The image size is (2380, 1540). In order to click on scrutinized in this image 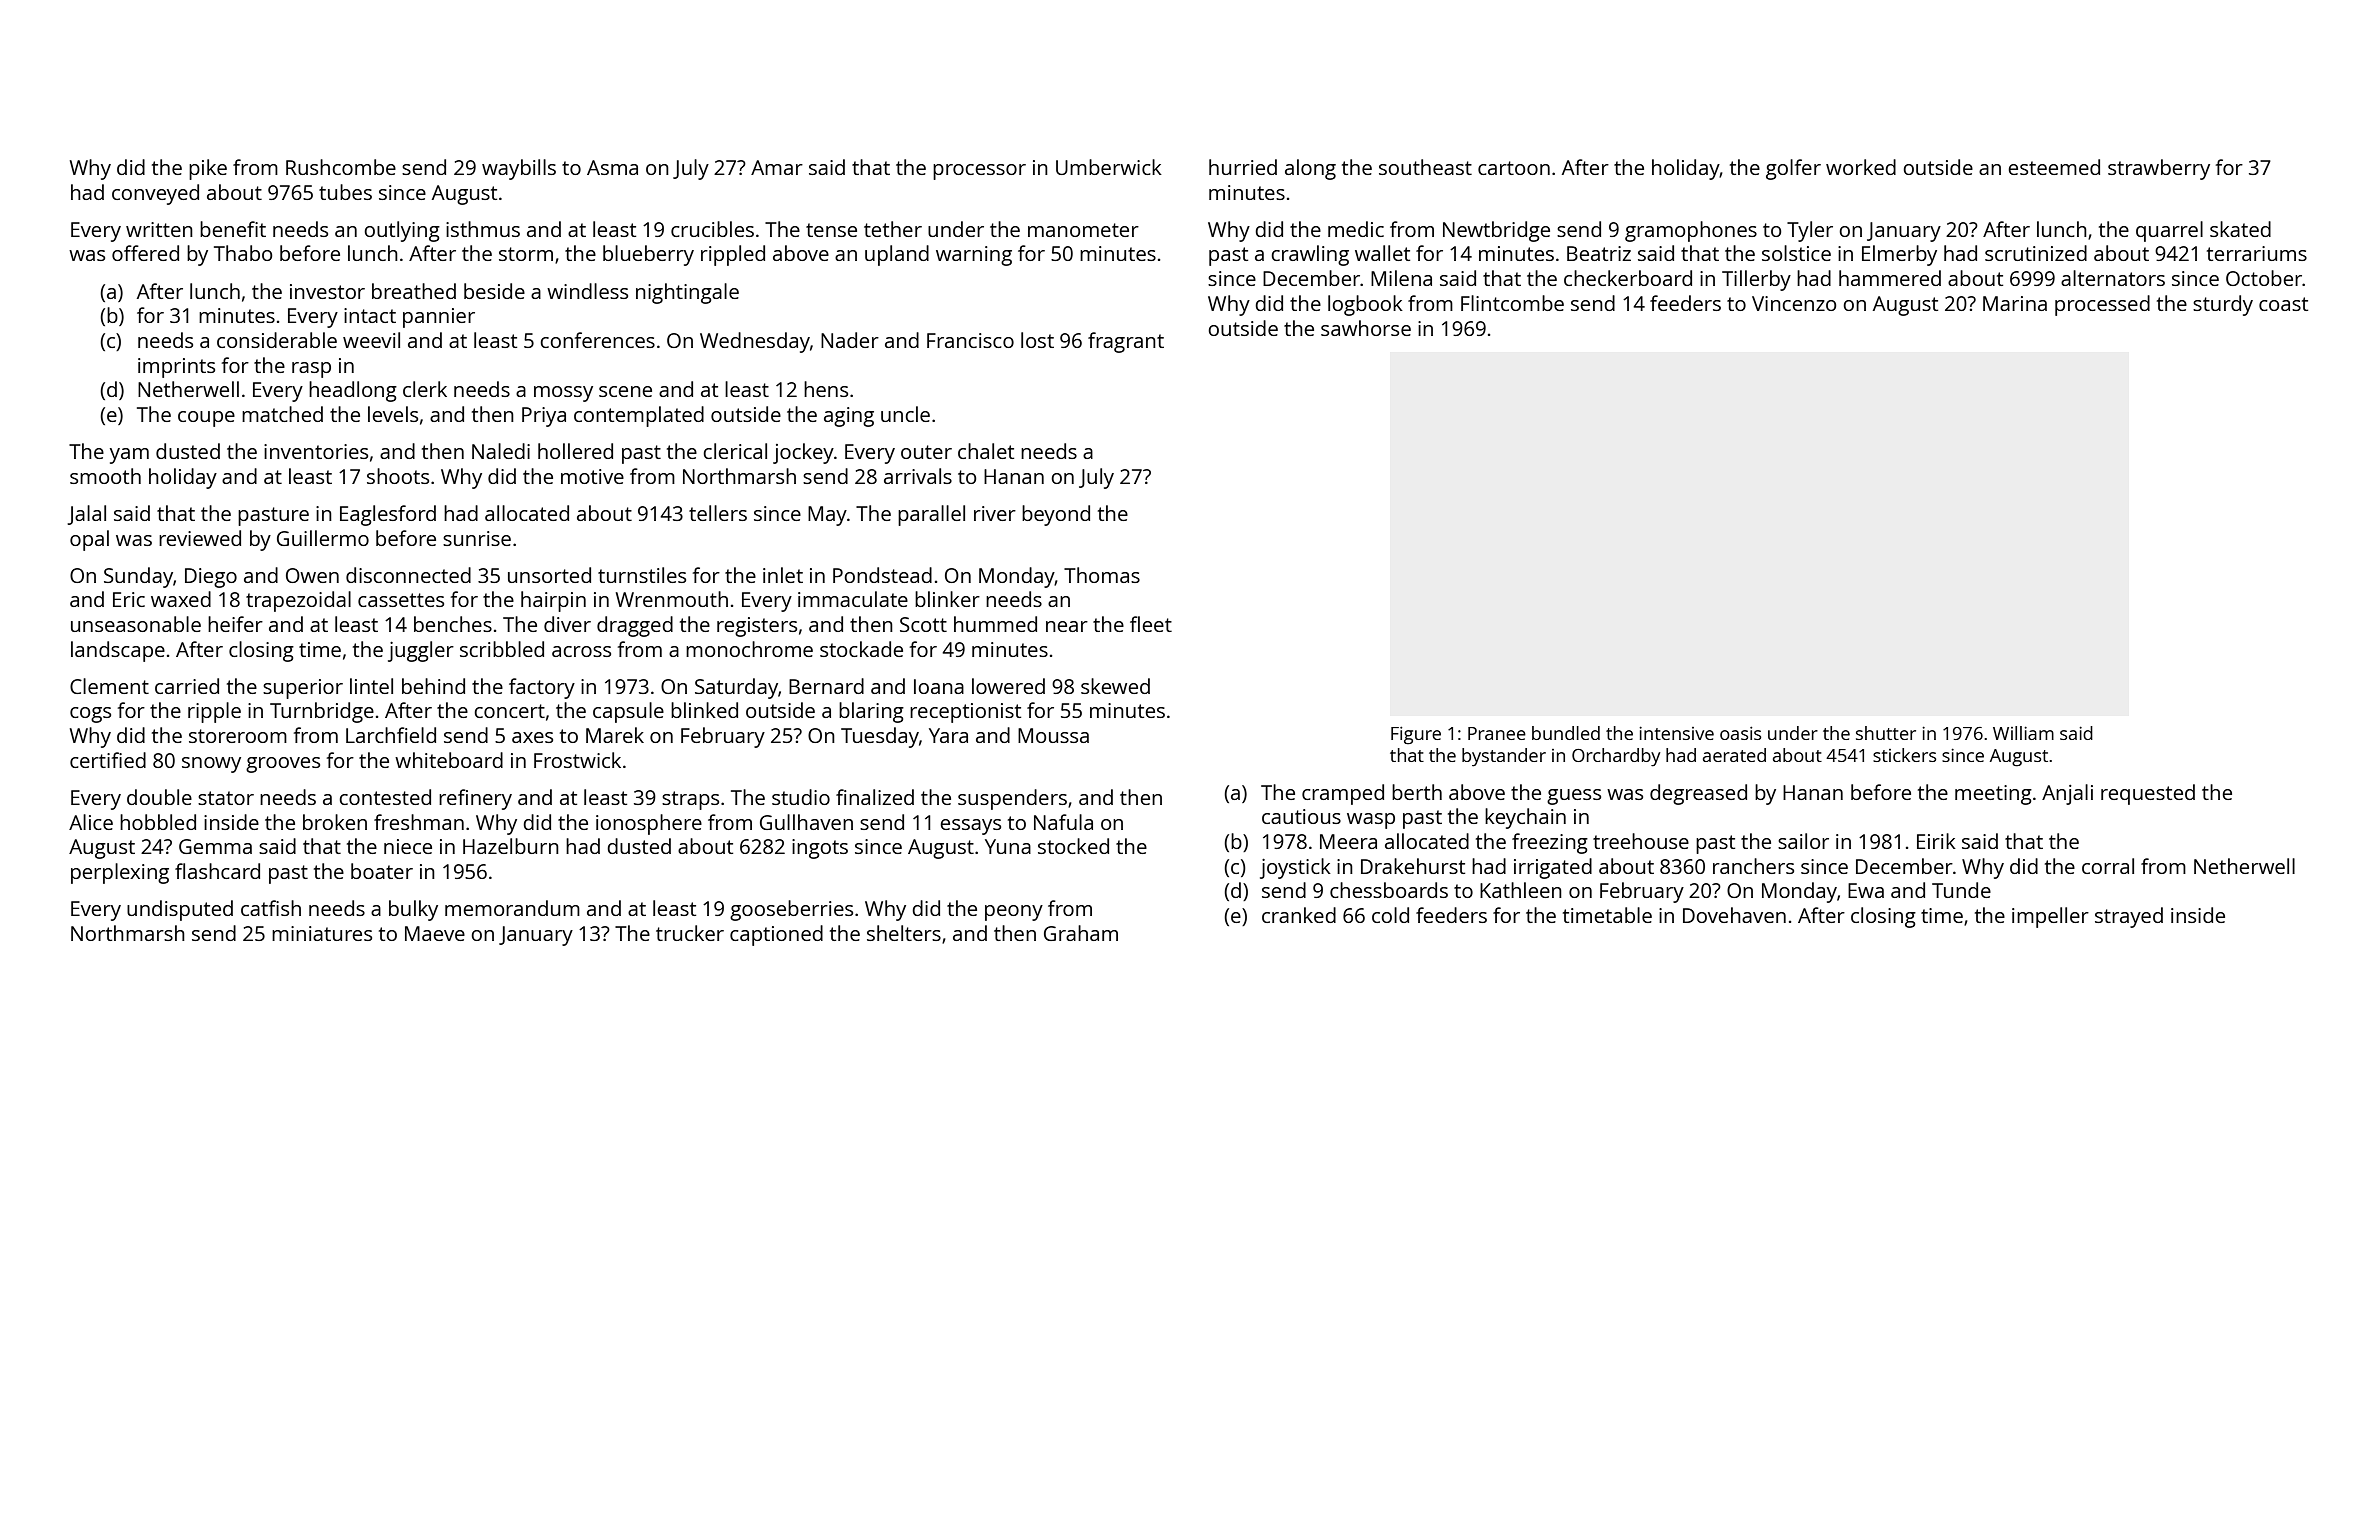, I will do `click(2036, 253)`.
